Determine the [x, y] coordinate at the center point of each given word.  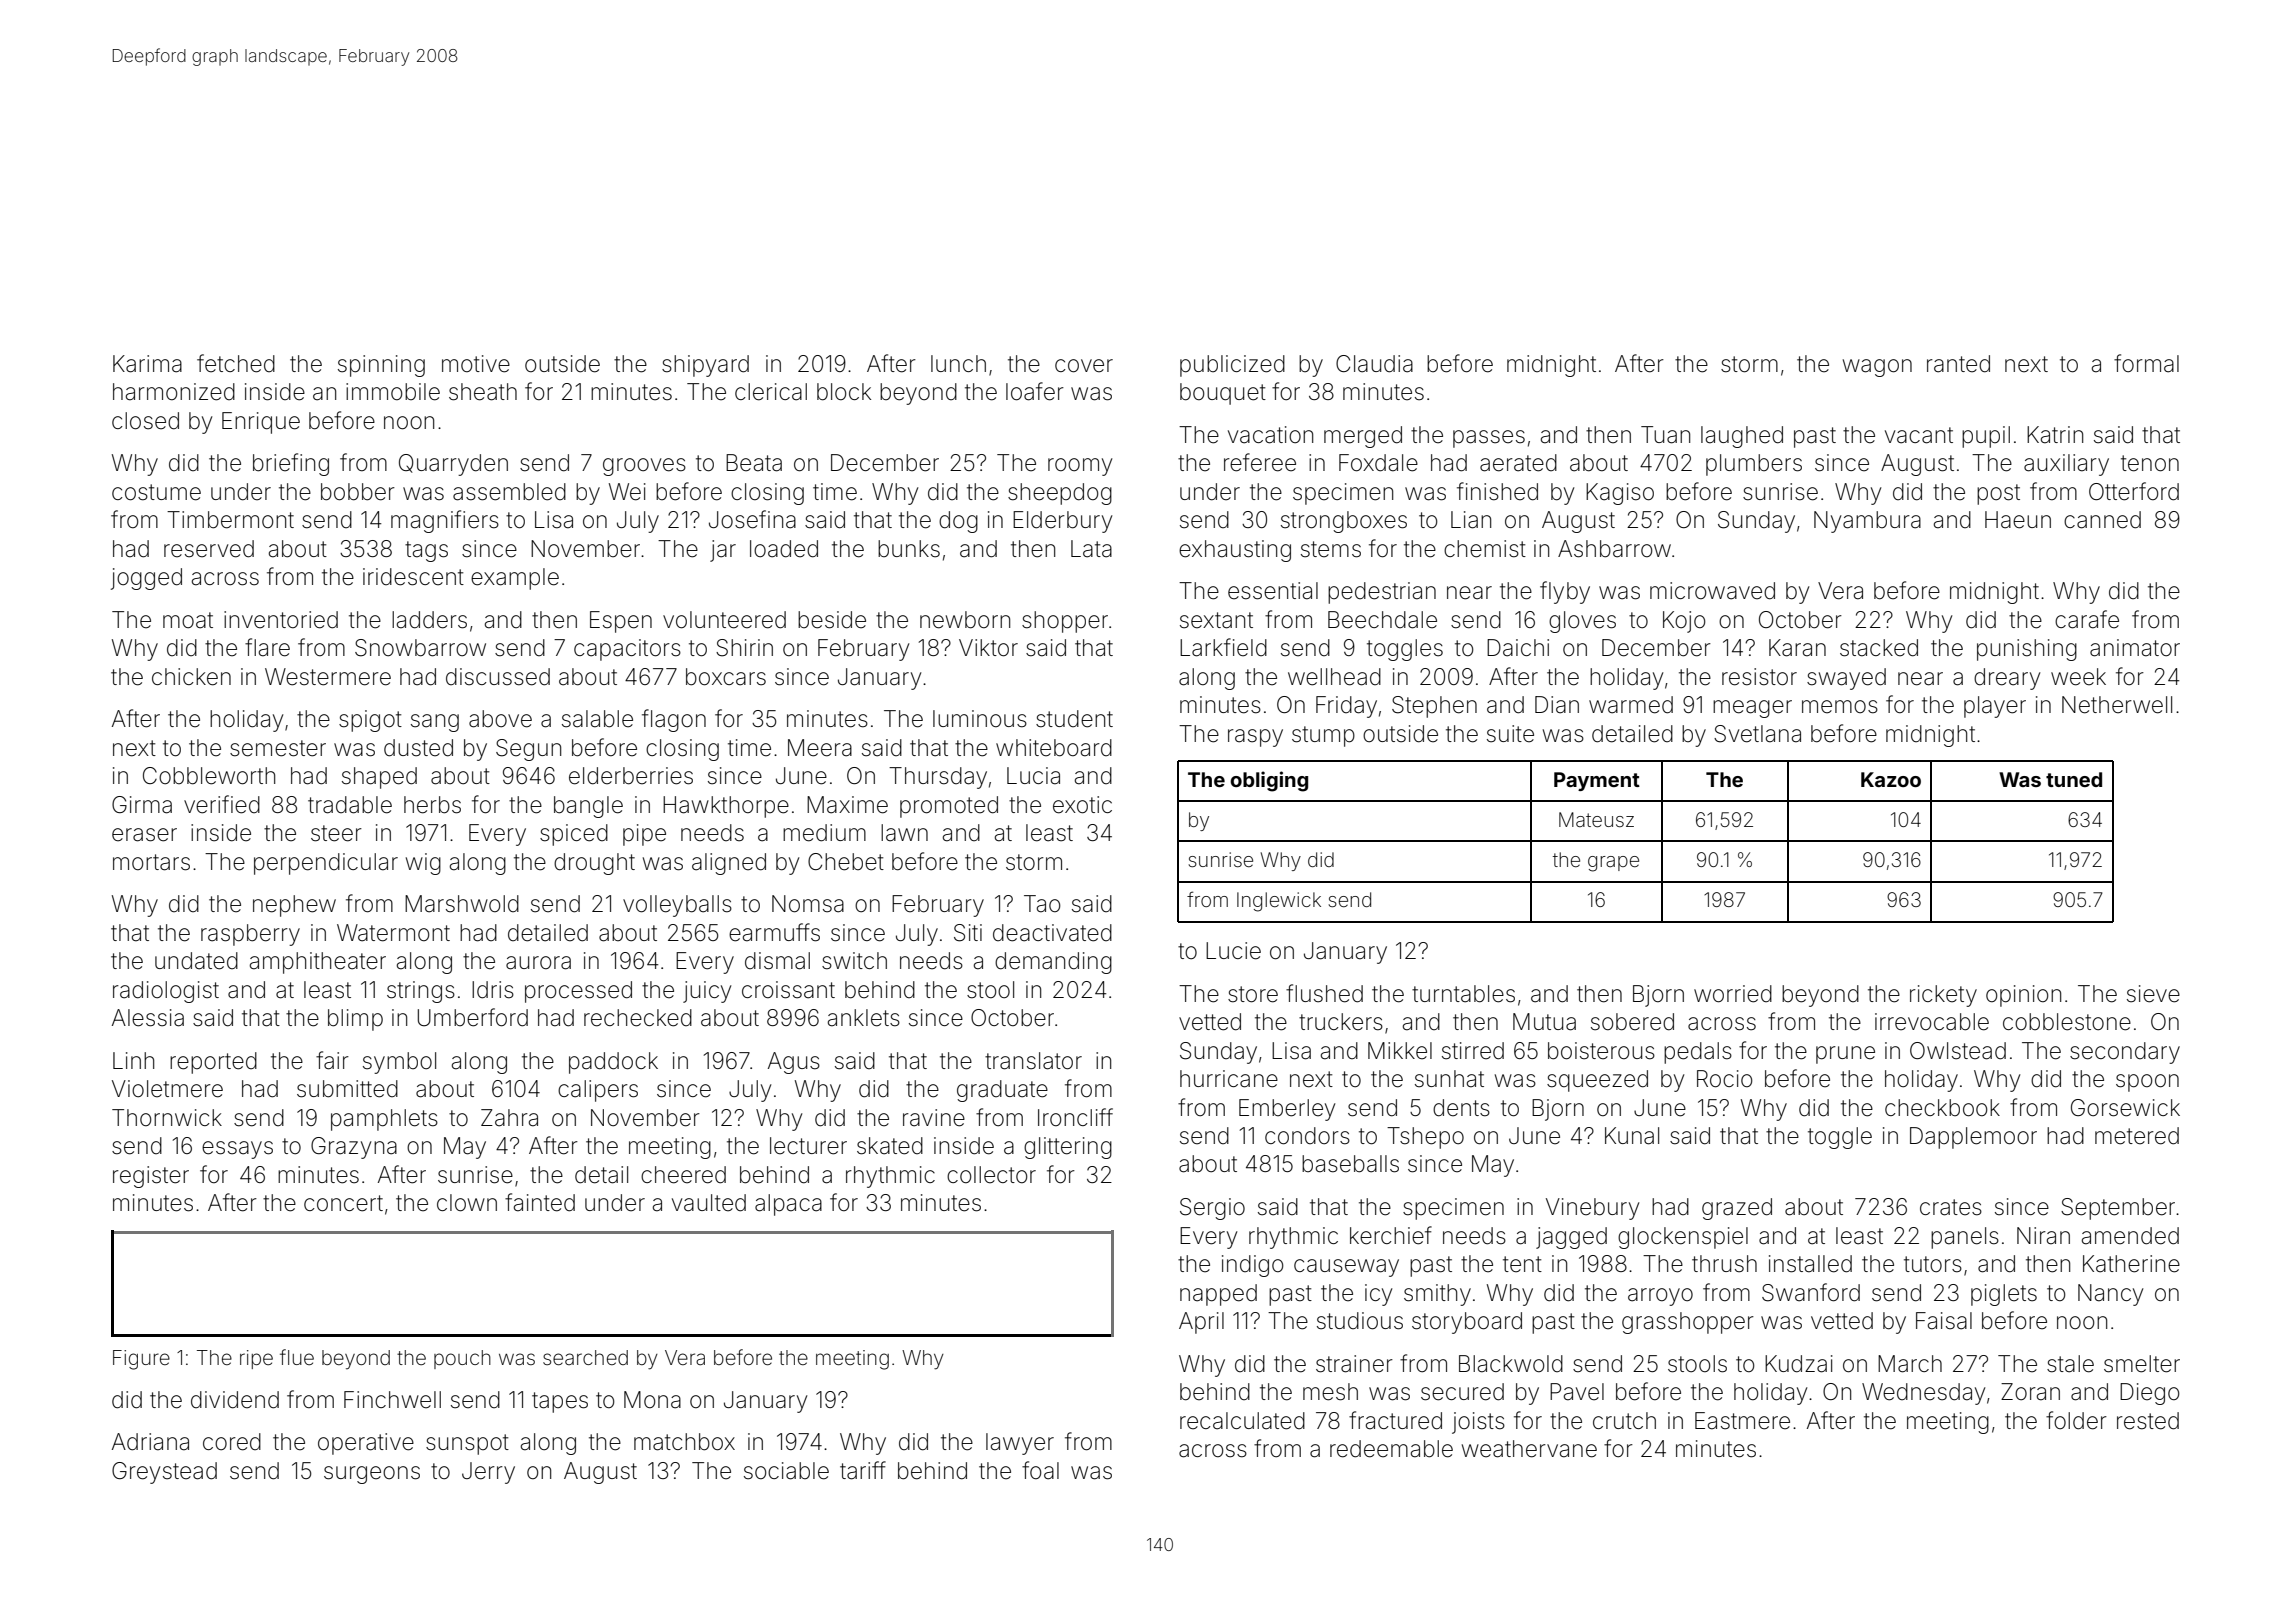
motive [476, 364]
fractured [1395, 1420]
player [1995, 707]
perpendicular [326, 864]
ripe [256, 1359]
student [1074, 719]
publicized [1232, 366]
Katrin [2055, 435]
